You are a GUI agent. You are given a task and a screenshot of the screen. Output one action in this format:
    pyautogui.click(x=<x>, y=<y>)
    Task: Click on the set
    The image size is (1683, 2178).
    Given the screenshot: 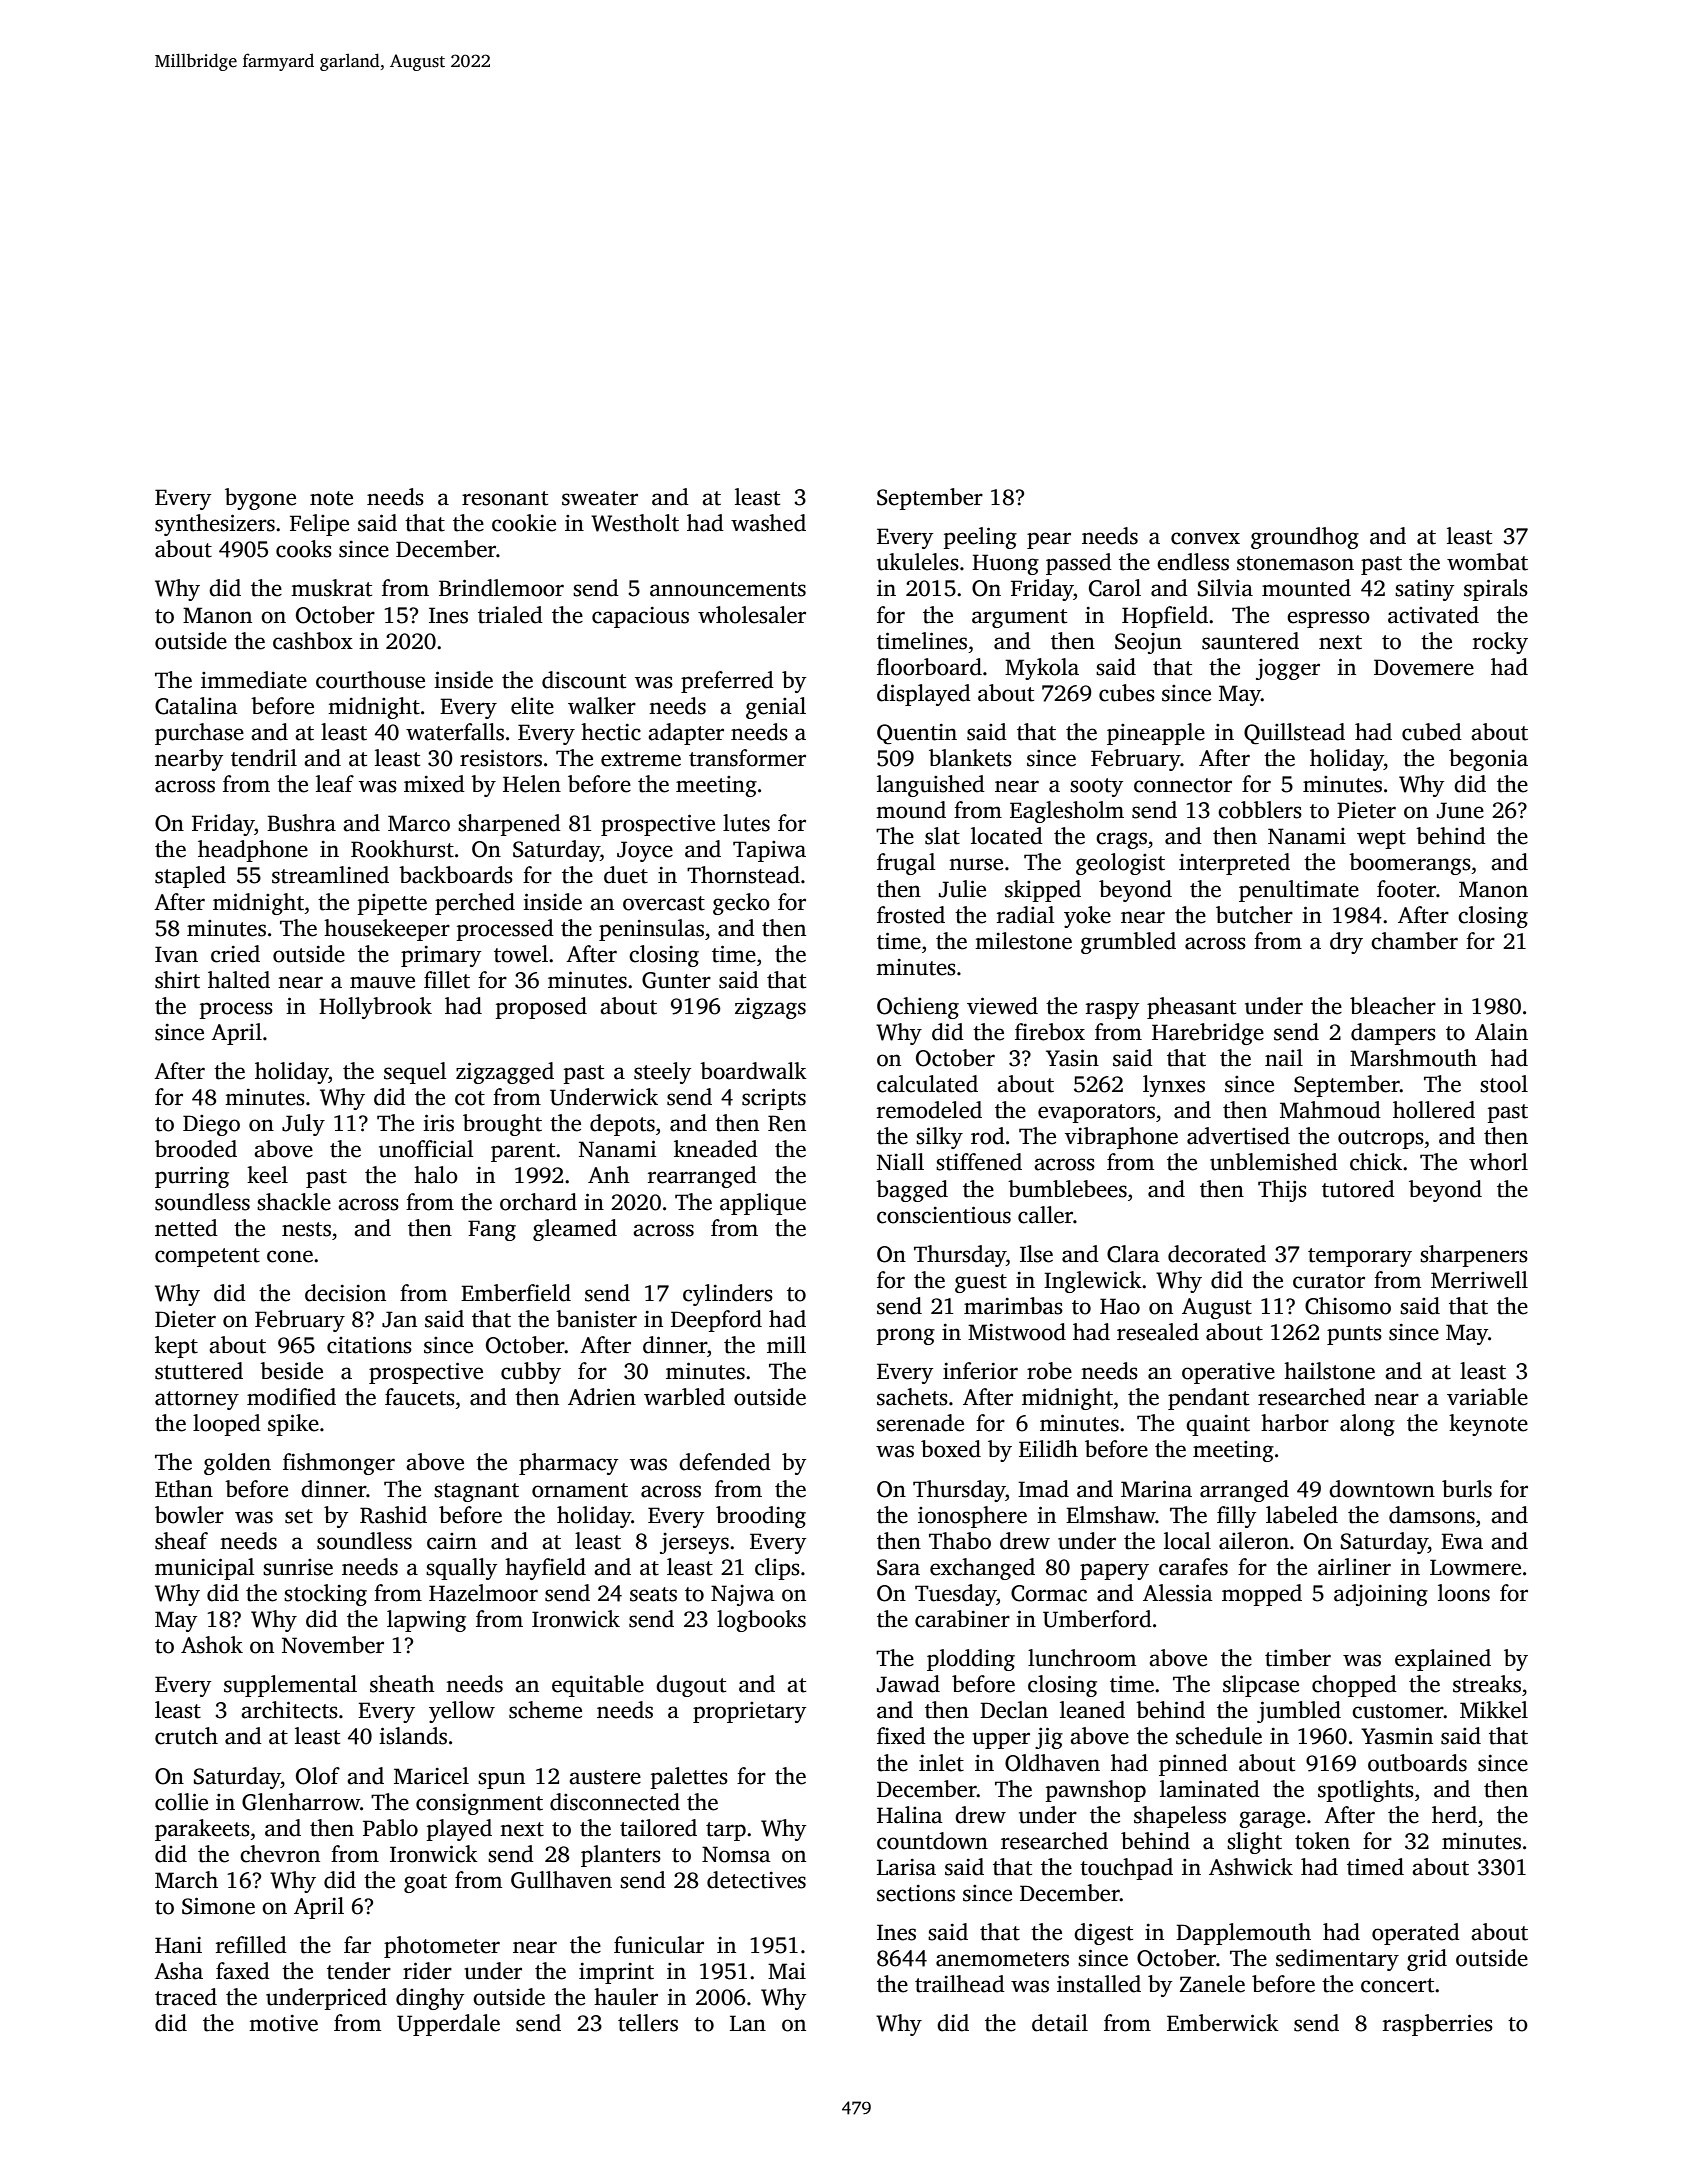 What is the action you would take?
    pyautogui.click(x=299, y=1516)
